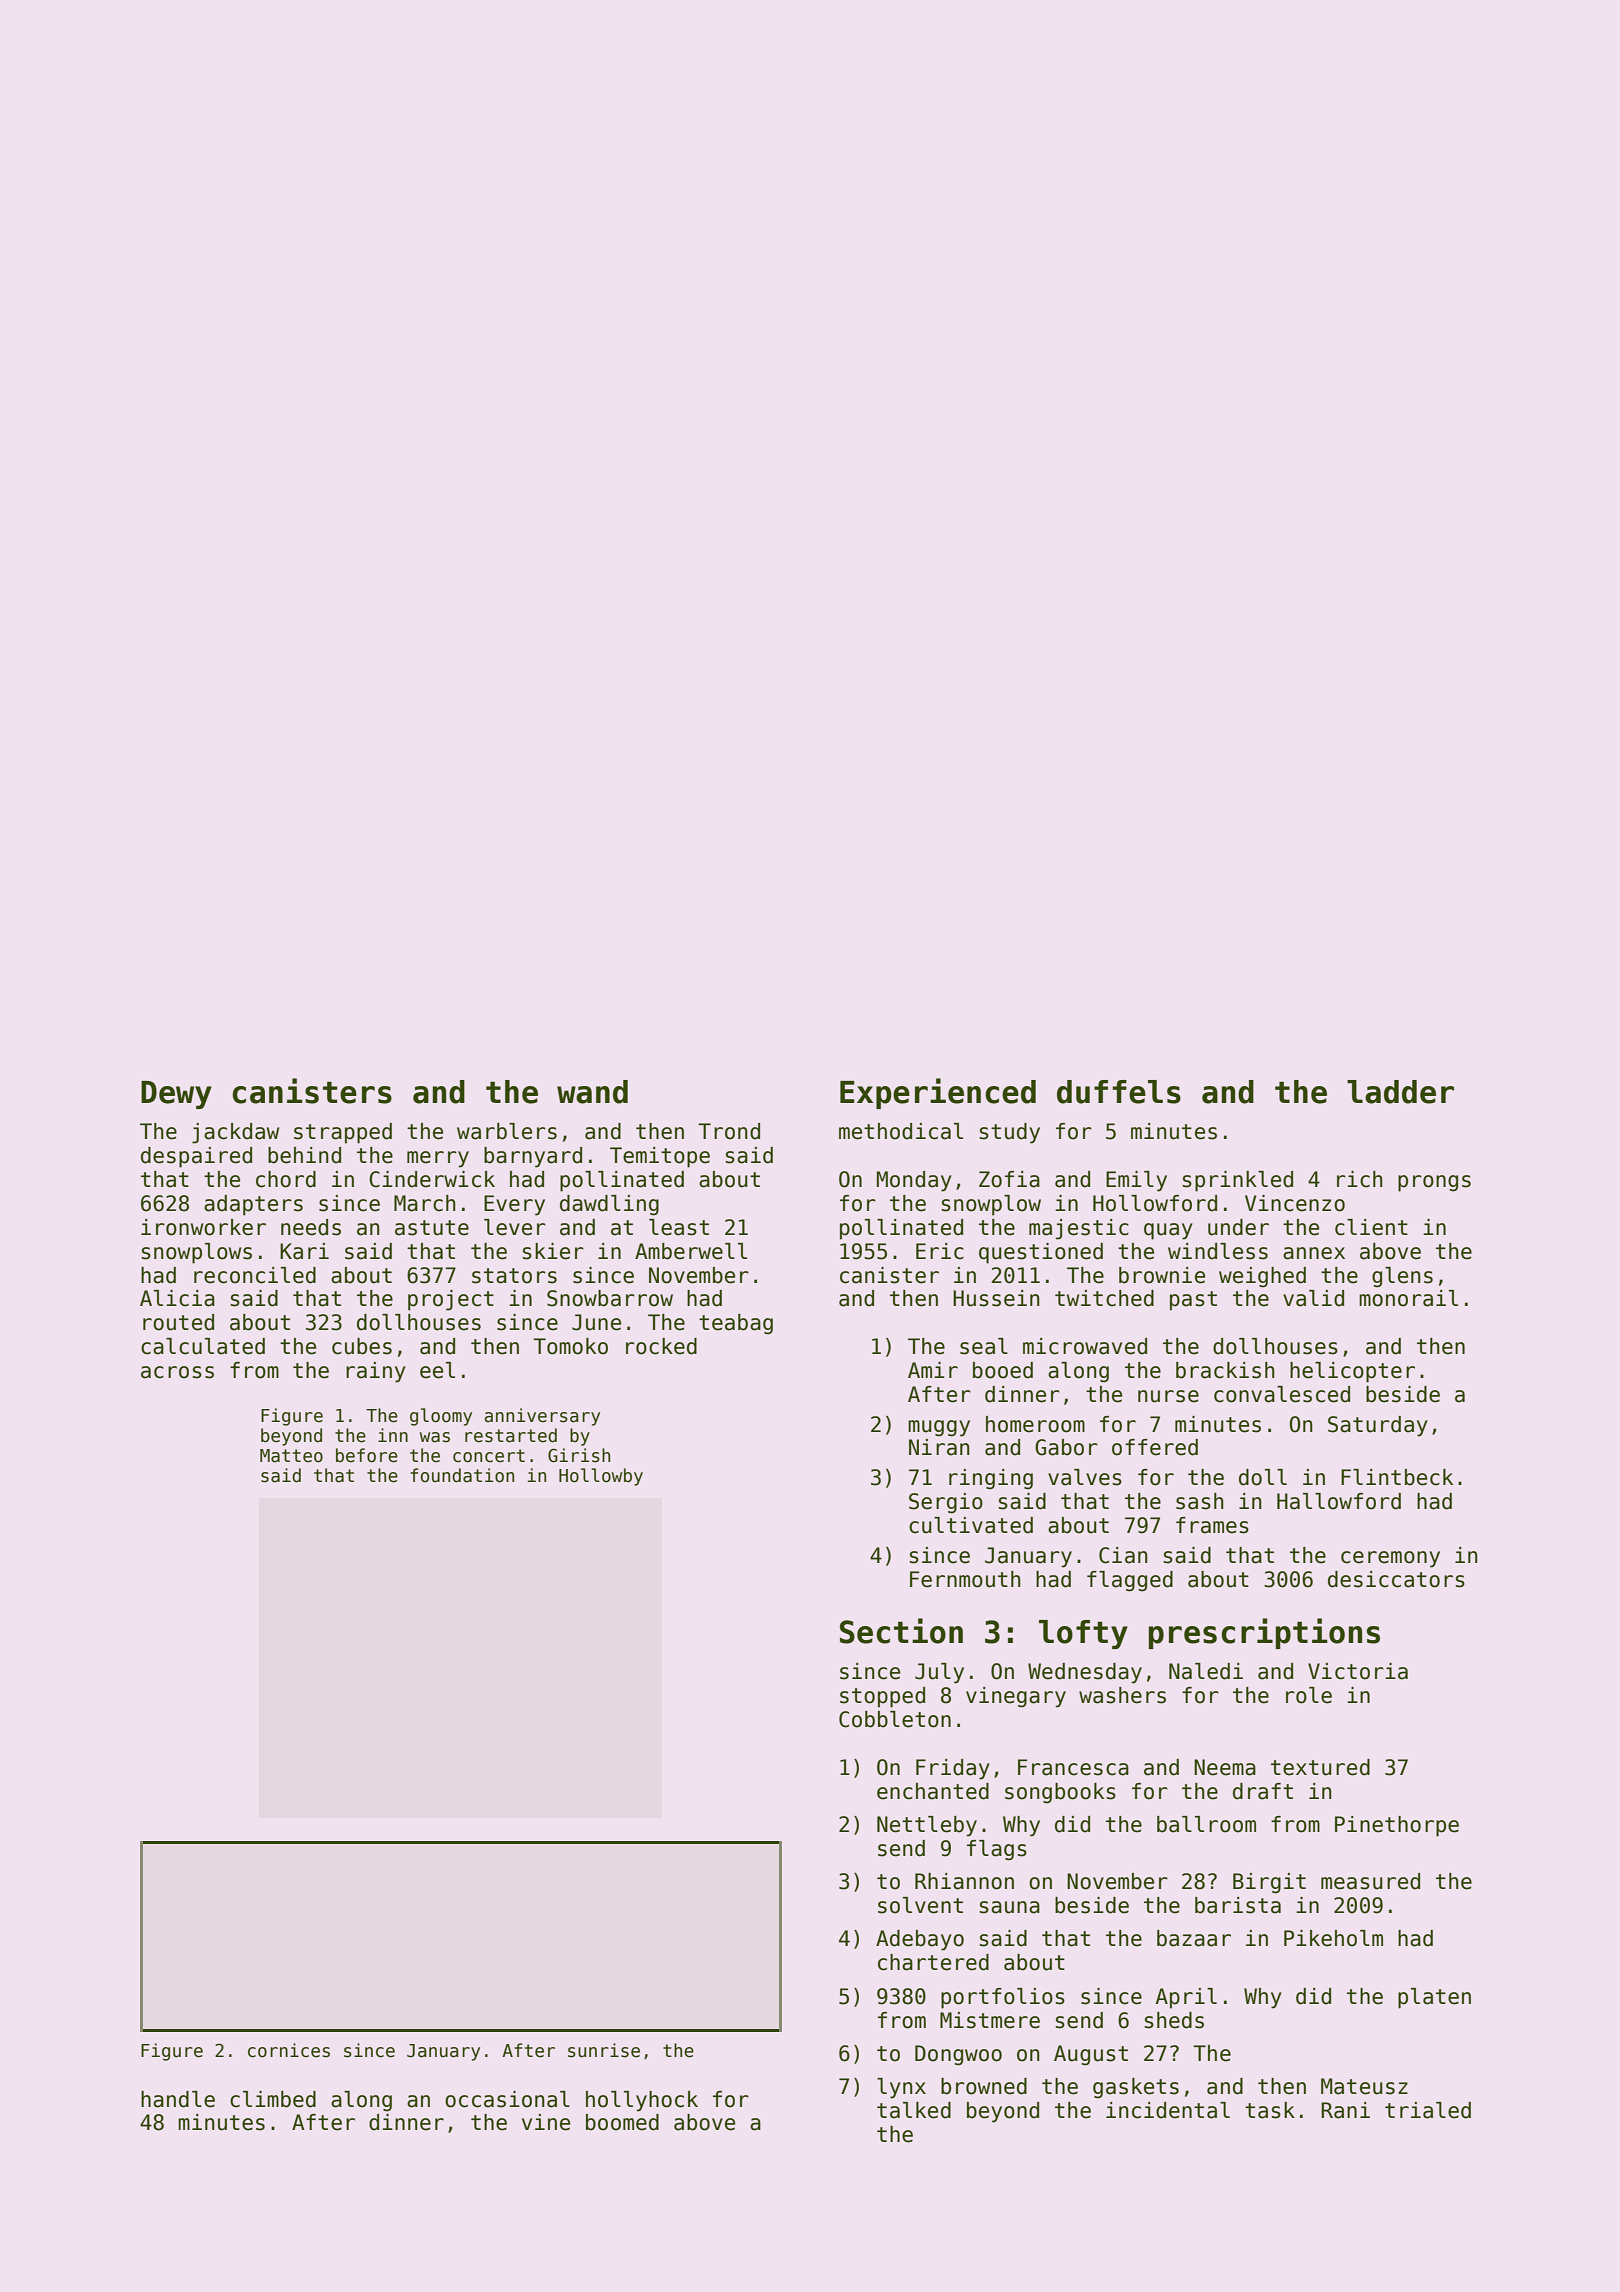  What do you see at coordinates (914, 2110) in the page?
I see `talked` at bounding box center [914, 2110].
